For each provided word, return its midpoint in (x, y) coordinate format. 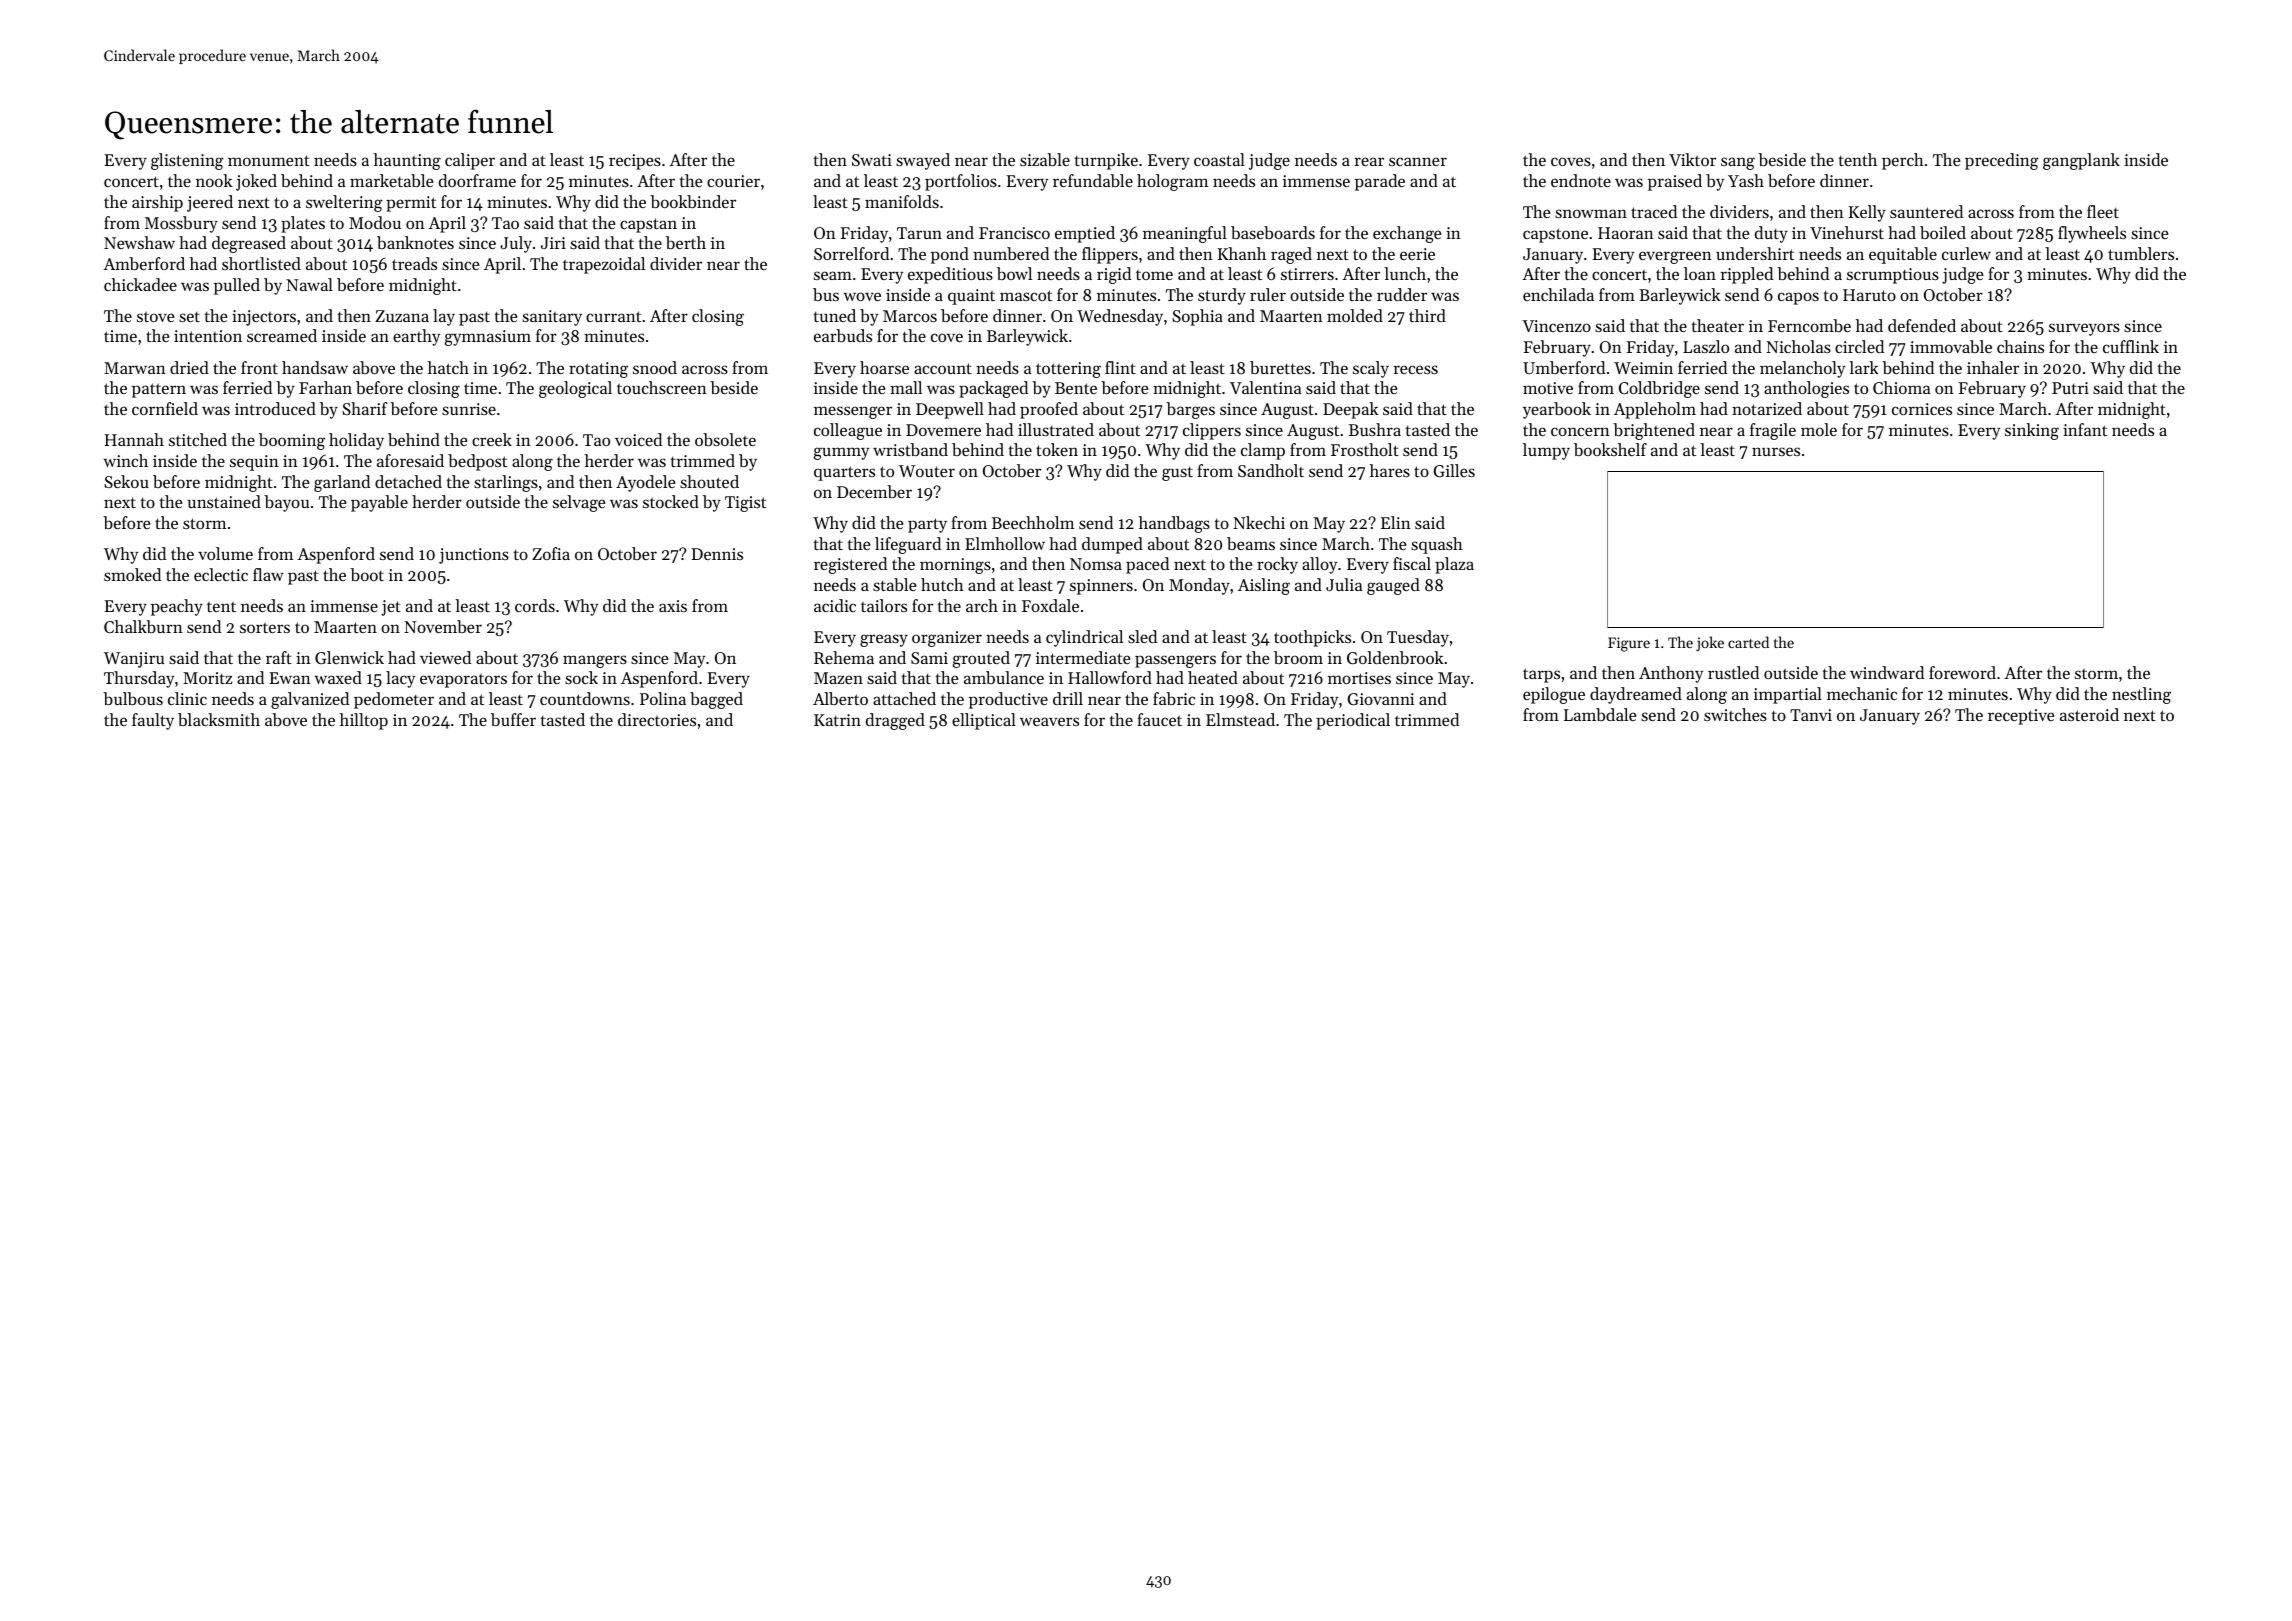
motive (1548, 388)
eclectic (221, 574)
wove (862, 296)
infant (2085, 429)
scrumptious (1893, 276)
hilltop (364, 721)
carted (1748, 642)
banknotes (415, 242)
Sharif (365, 408)
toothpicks (1312, 638)
